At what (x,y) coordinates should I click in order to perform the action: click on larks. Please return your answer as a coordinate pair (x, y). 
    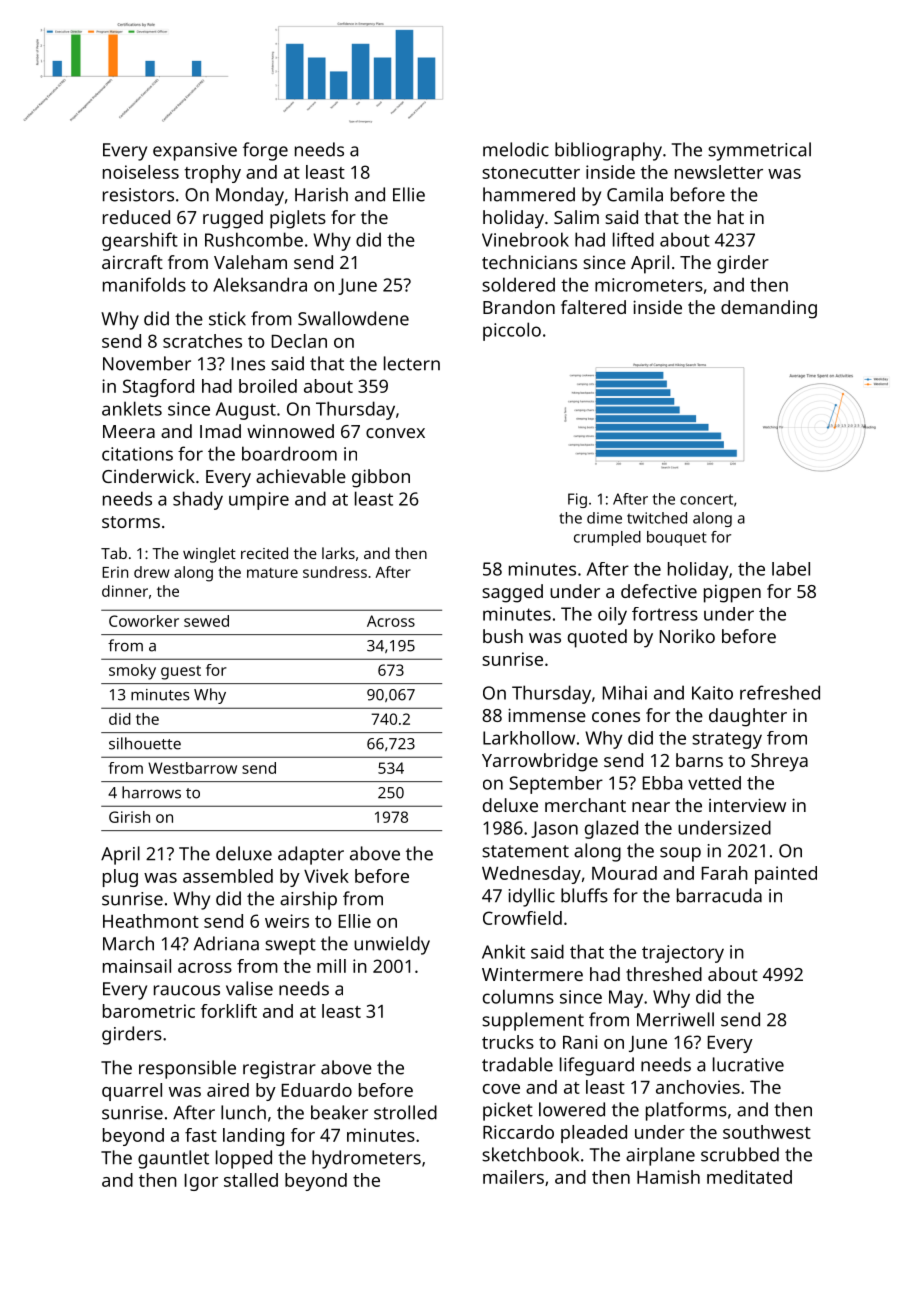
    Looking at the image, I should click on (338, 553).
